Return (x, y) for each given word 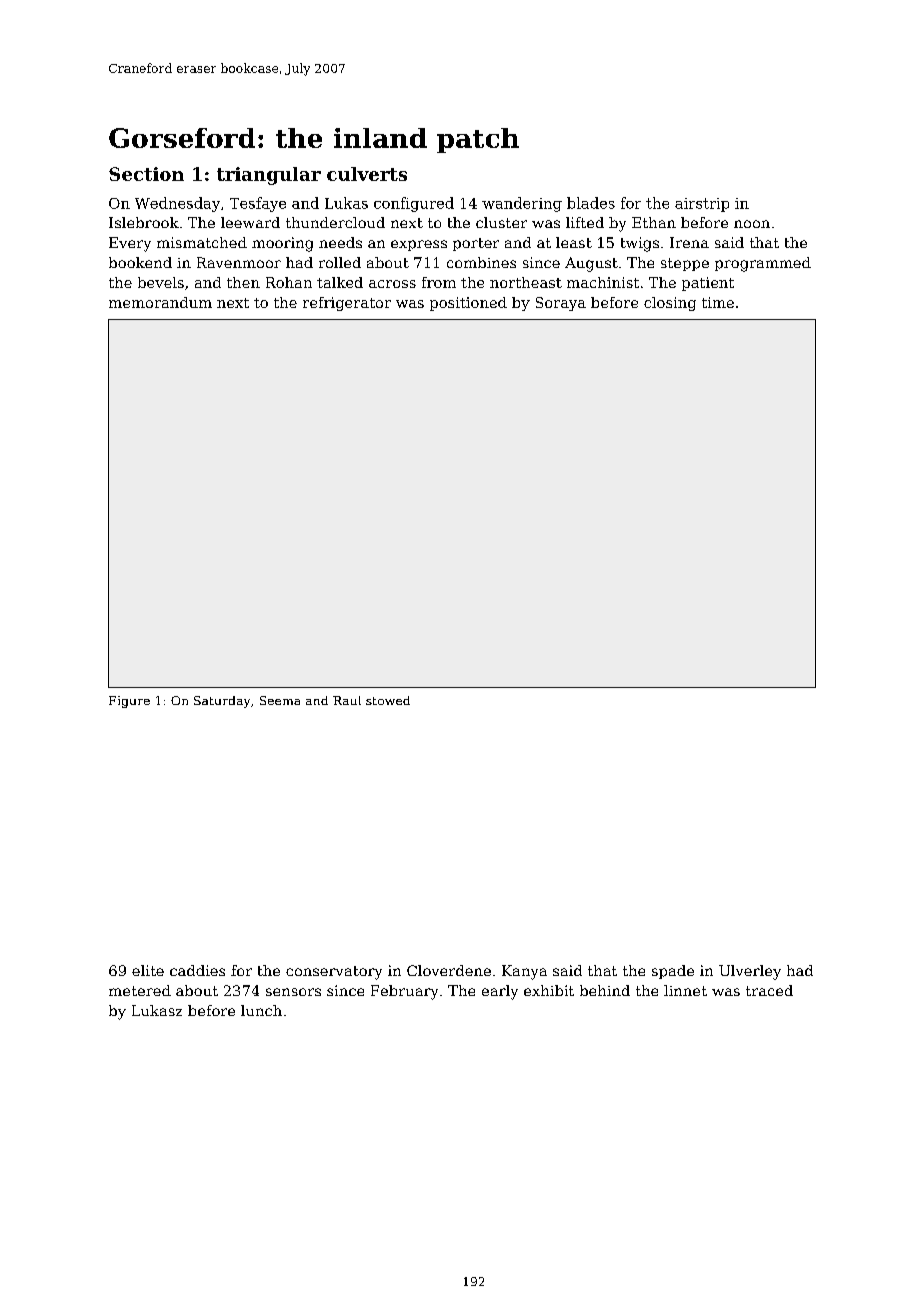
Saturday (222, 702)
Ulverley (750, 972)
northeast (526, 282)
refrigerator (347, 304)
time (718, 302)
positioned (468, 304)
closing (670, 304)
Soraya (561, 304)
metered (140, 990)
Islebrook (144, 222)
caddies (197, 970)
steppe (685, 264)
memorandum (160, 302)
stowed (388, 700)
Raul (347, 700)
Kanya (524, 972)
